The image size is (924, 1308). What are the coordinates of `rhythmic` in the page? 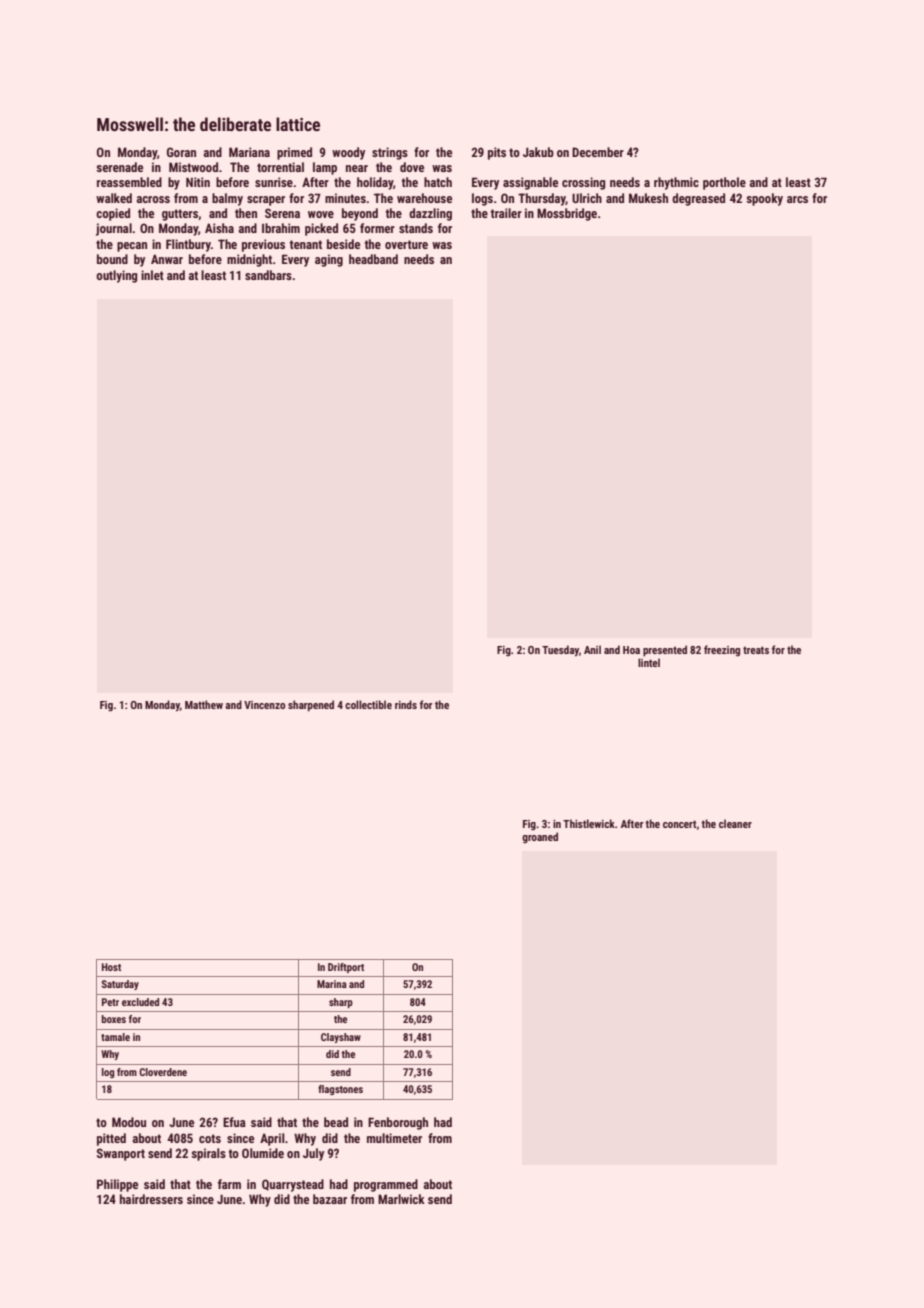 It's located at (676, 183).
